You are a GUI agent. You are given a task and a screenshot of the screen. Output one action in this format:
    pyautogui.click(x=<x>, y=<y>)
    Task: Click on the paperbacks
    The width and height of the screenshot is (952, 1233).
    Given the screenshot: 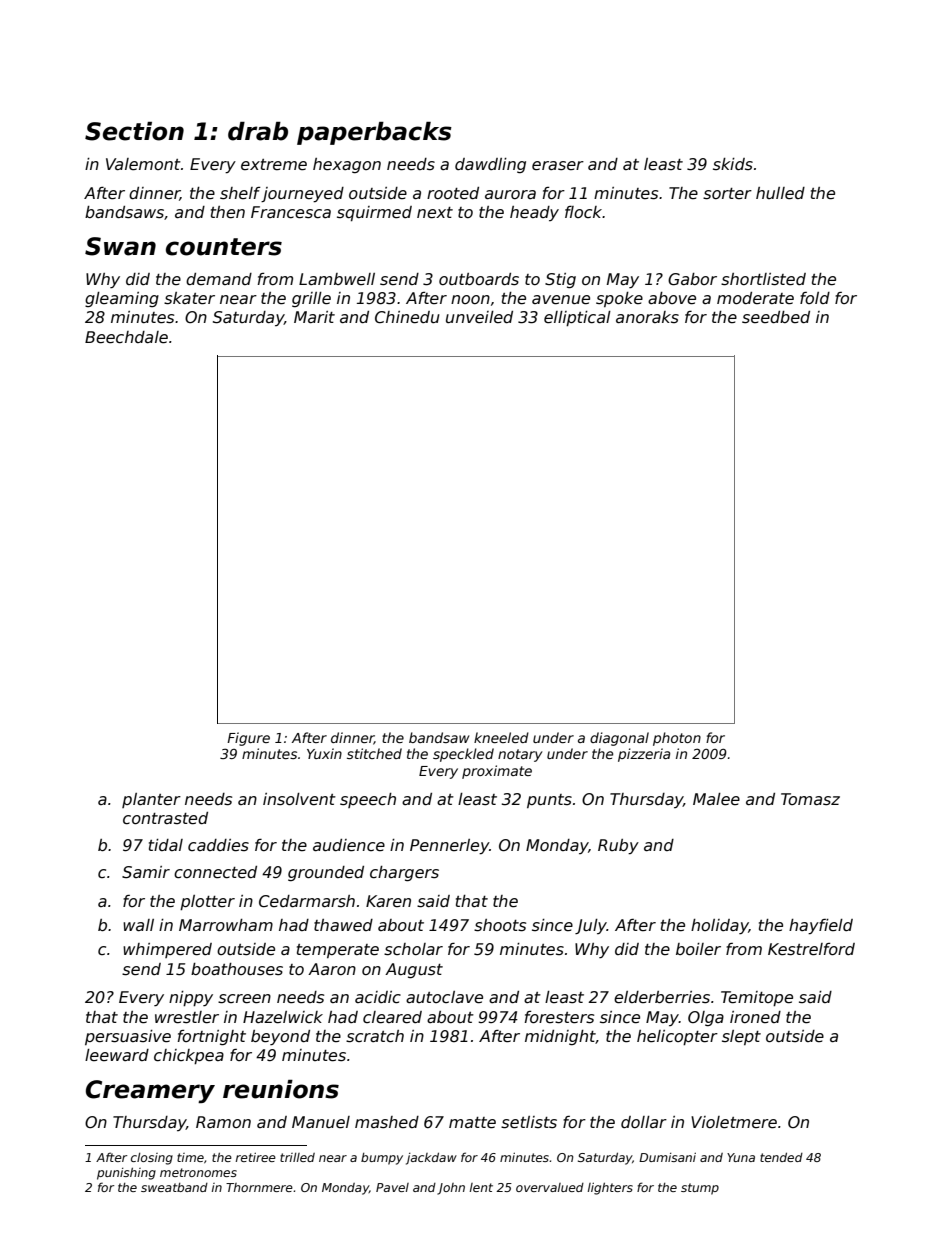 What is the action you would take?
    pyautogui.click(x=374, y=133)
